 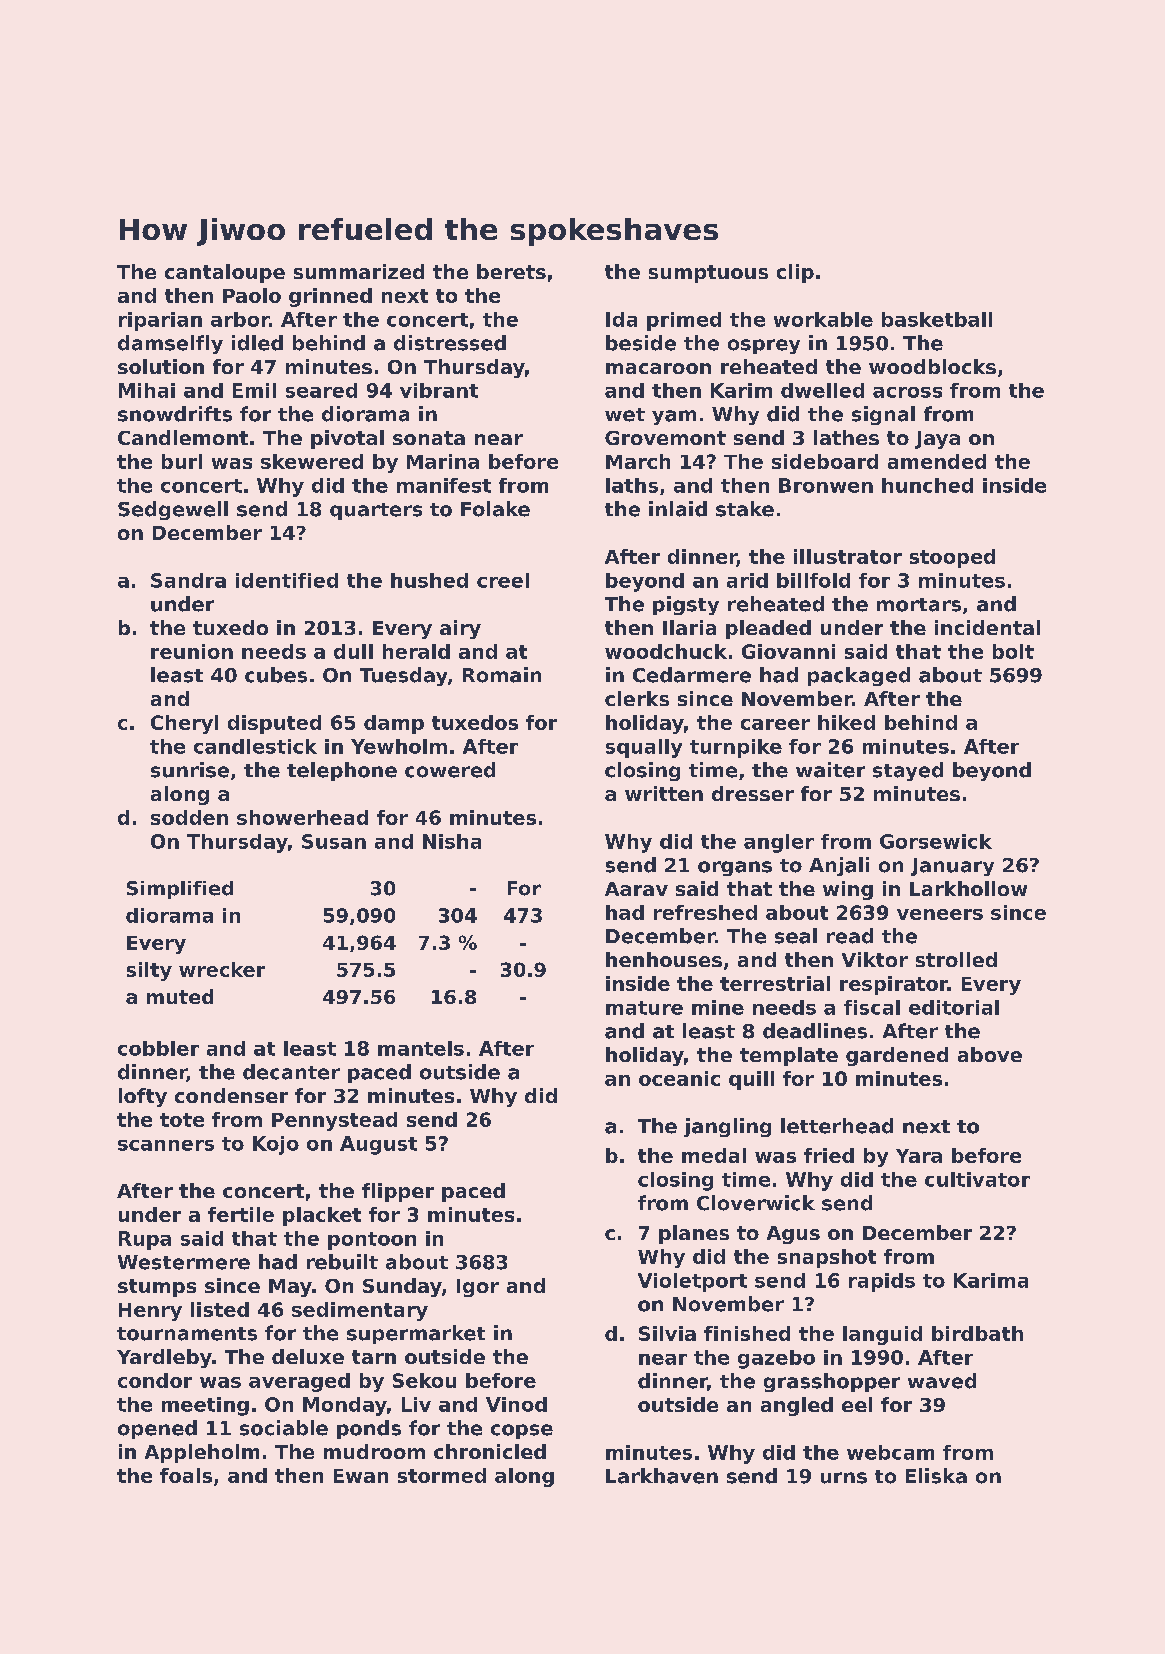 I want to click on Aarav, so click(x=636, y=889).
